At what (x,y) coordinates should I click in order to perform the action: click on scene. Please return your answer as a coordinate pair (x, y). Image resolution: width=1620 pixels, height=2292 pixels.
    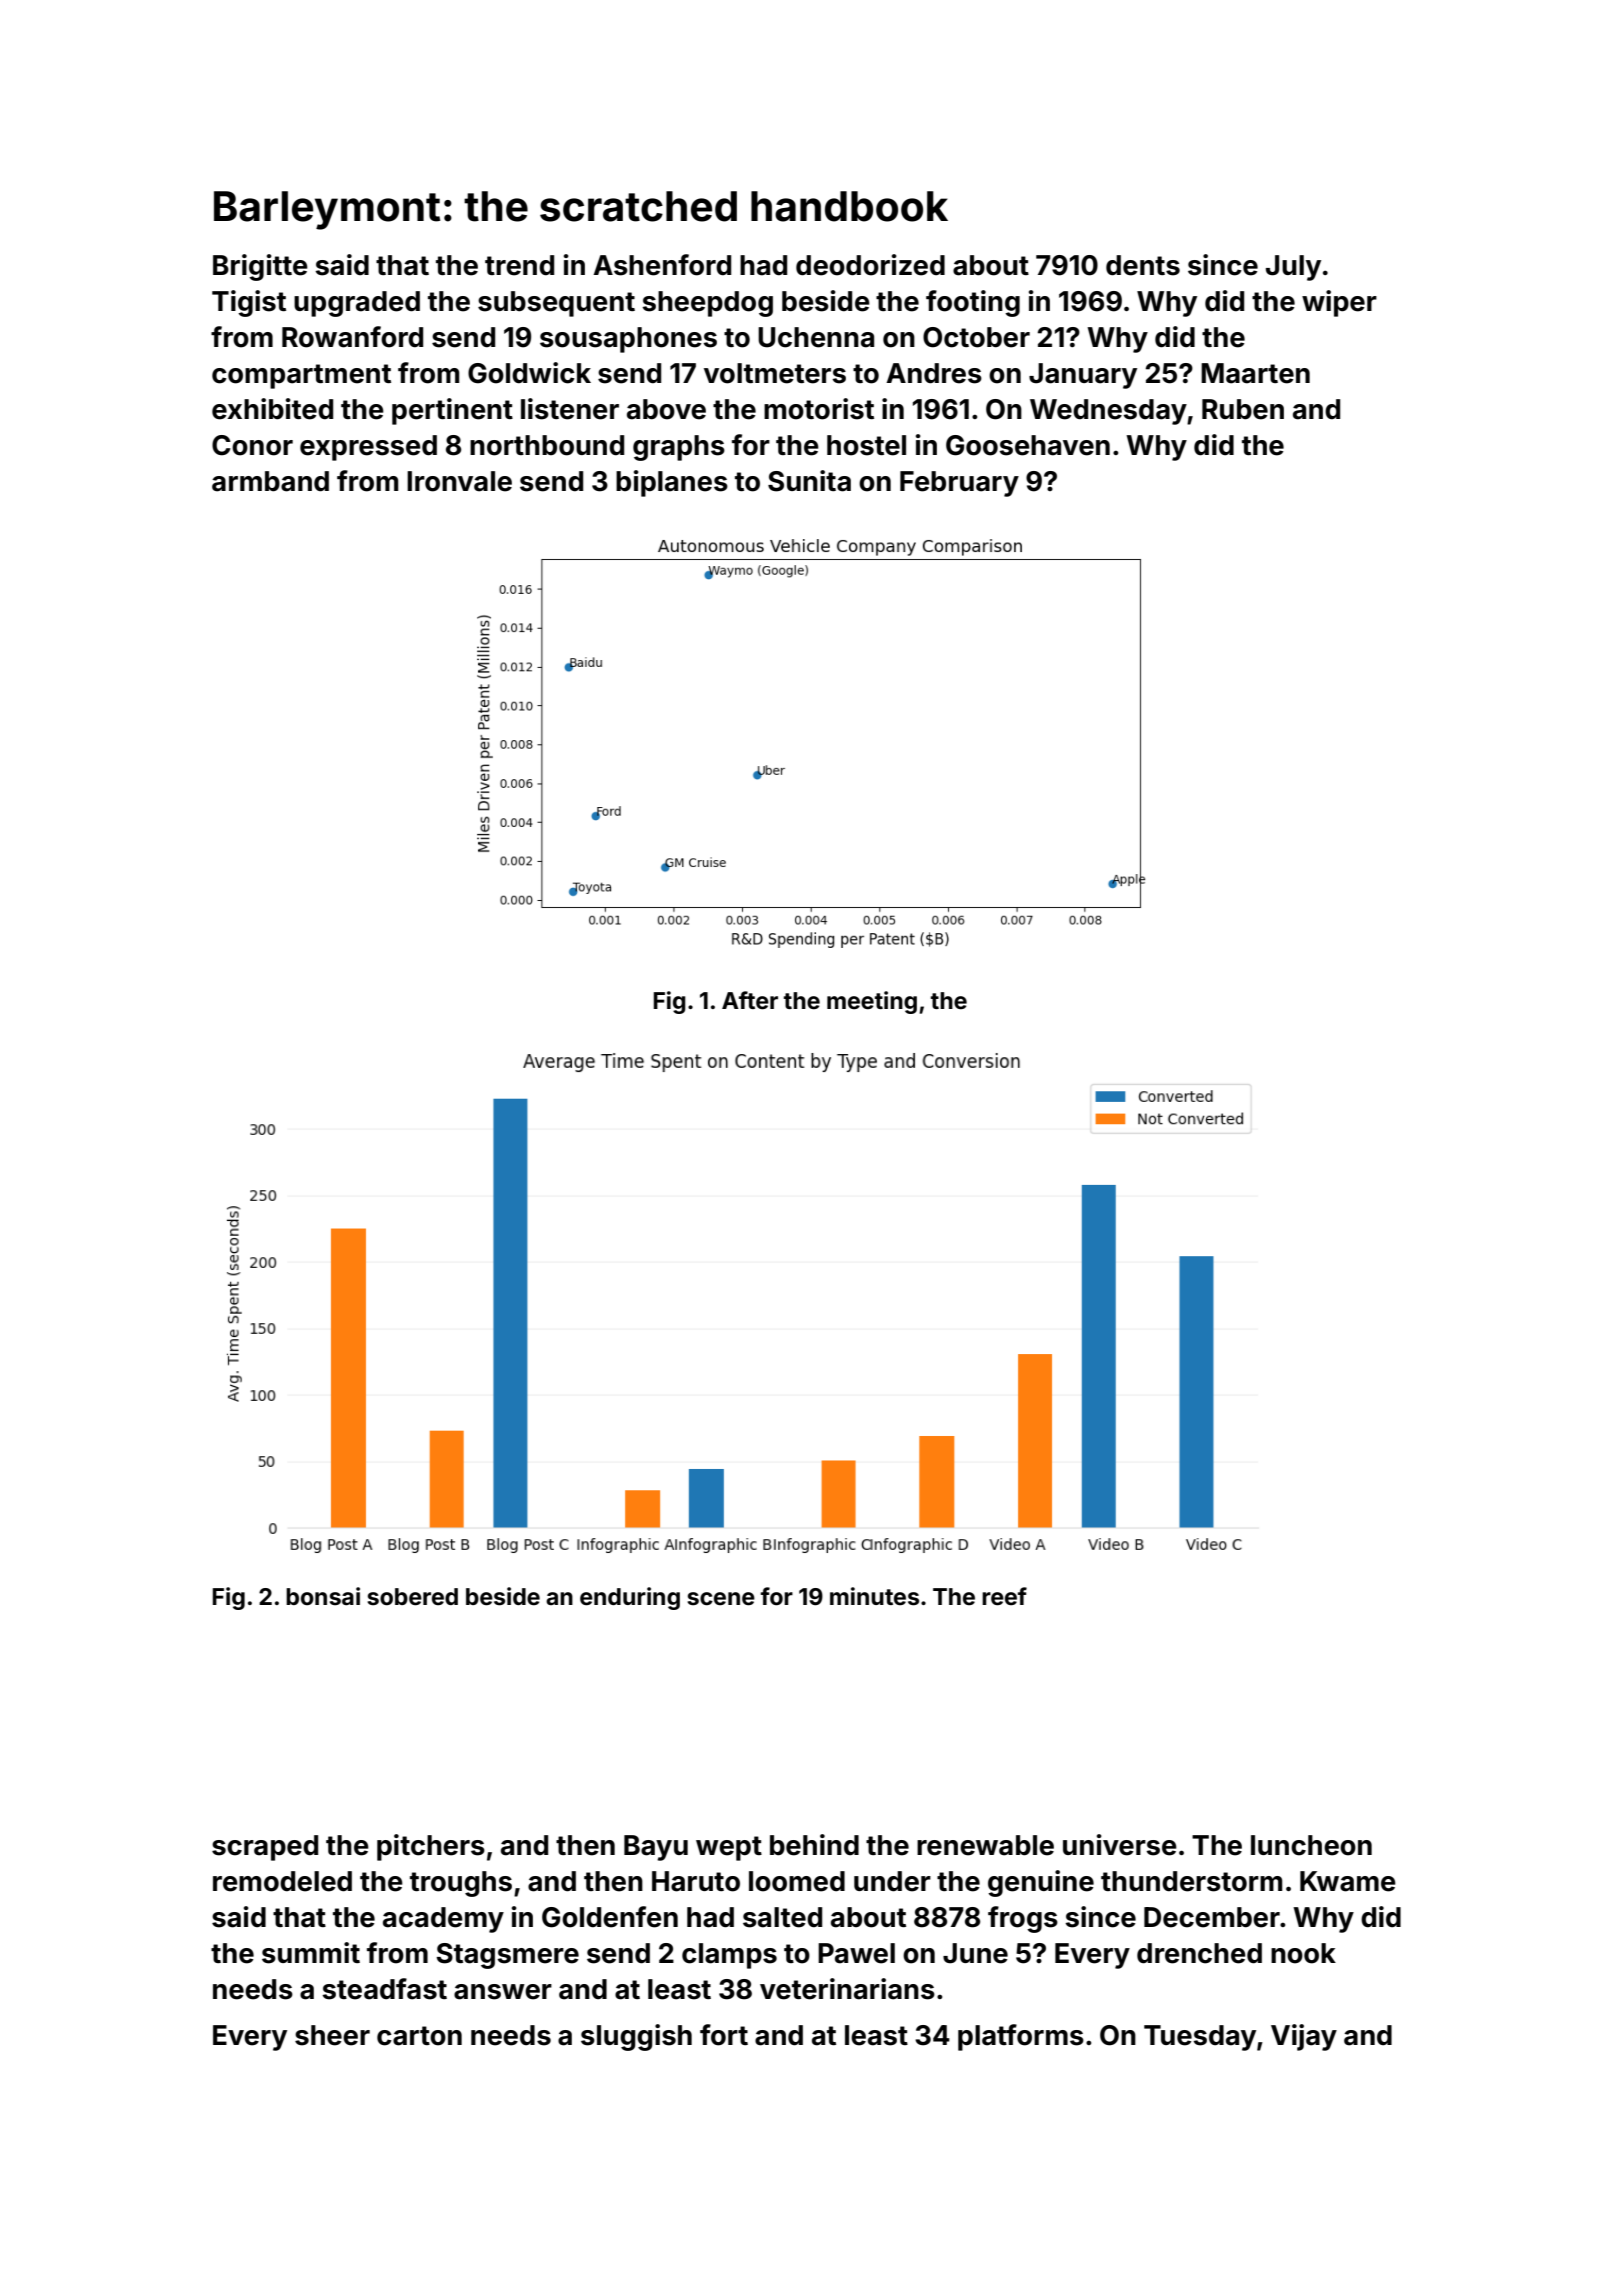
    Looking at the image, I should click on (721, 1599).
